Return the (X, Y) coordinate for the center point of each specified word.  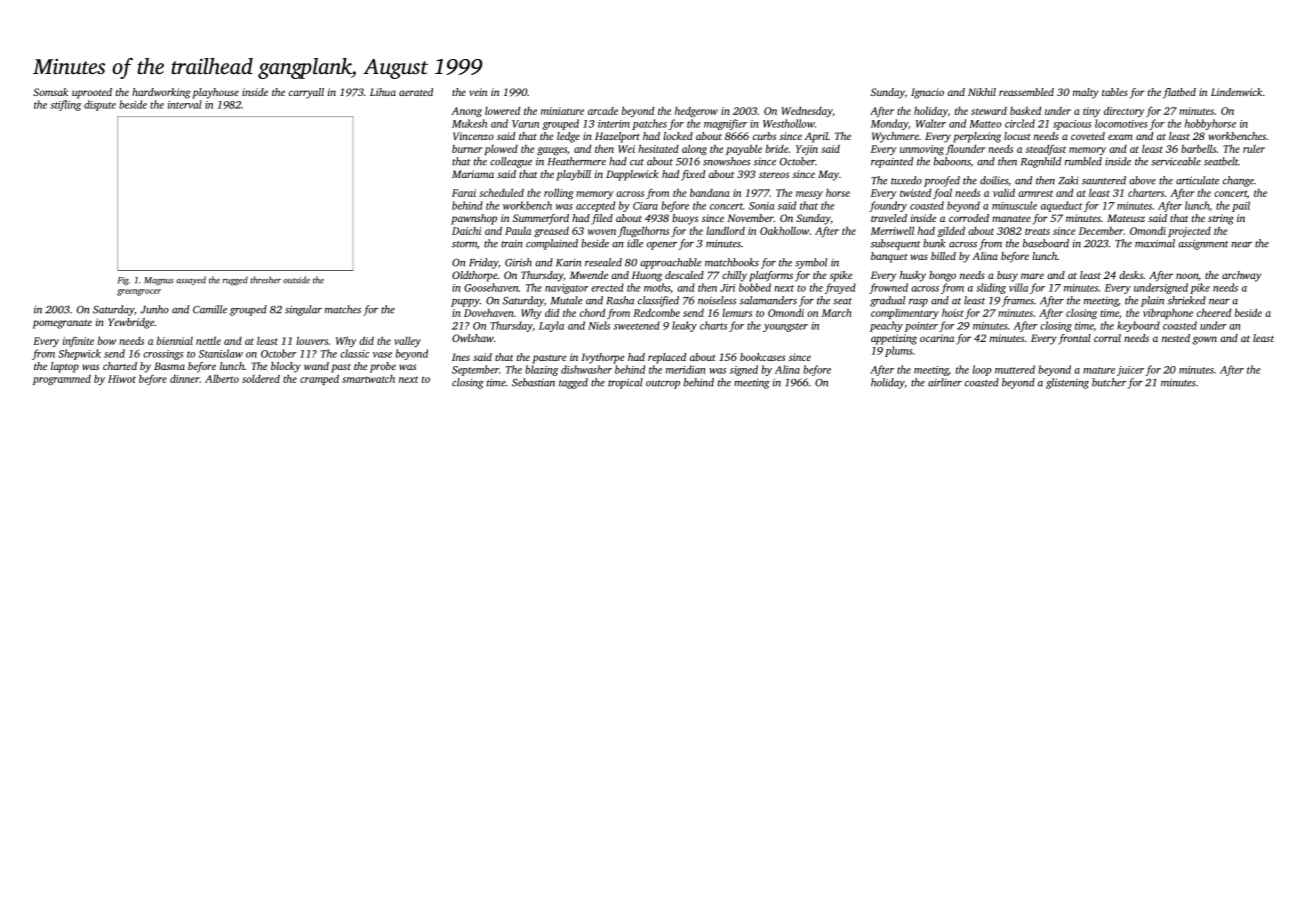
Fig (123, 281)
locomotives (1121, 123)
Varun (525, 124)
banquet (889, 257)
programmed (62, 380)
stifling (65, 105)
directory (1124, 111)
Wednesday (807, 111)
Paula (518, 231)
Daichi (466, 231)
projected (1189, 232)
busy (1007, 276)
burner (467, 149)
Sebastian (533, 382)
